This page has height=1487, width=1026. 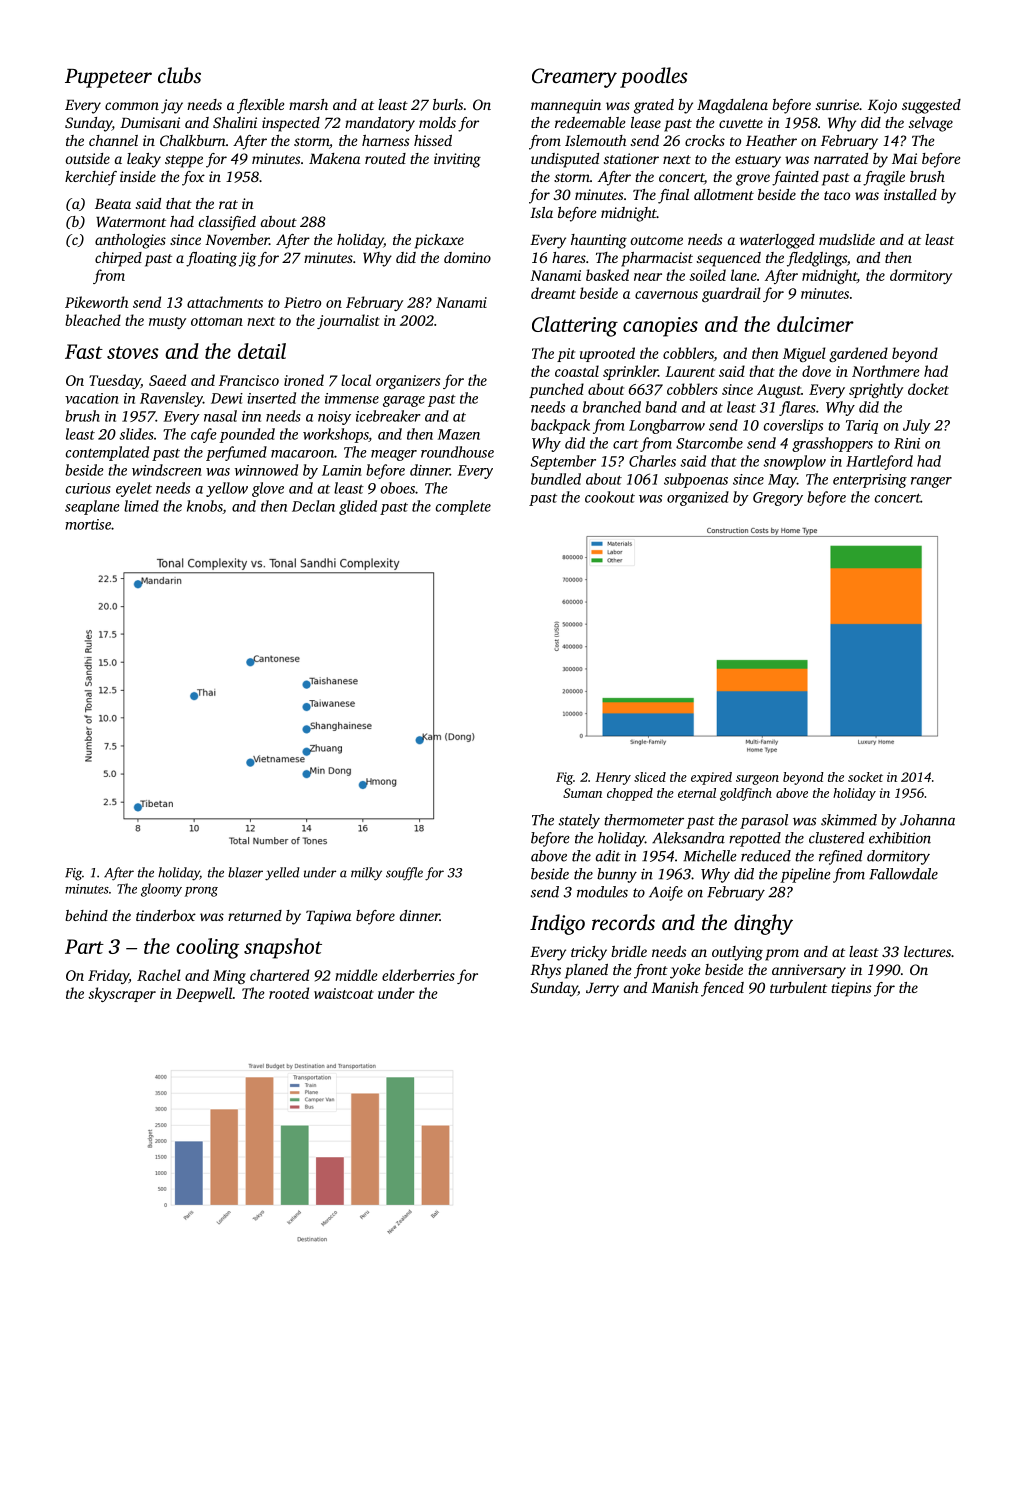 I want to click on Gregory, so click(x=778, y=499).
